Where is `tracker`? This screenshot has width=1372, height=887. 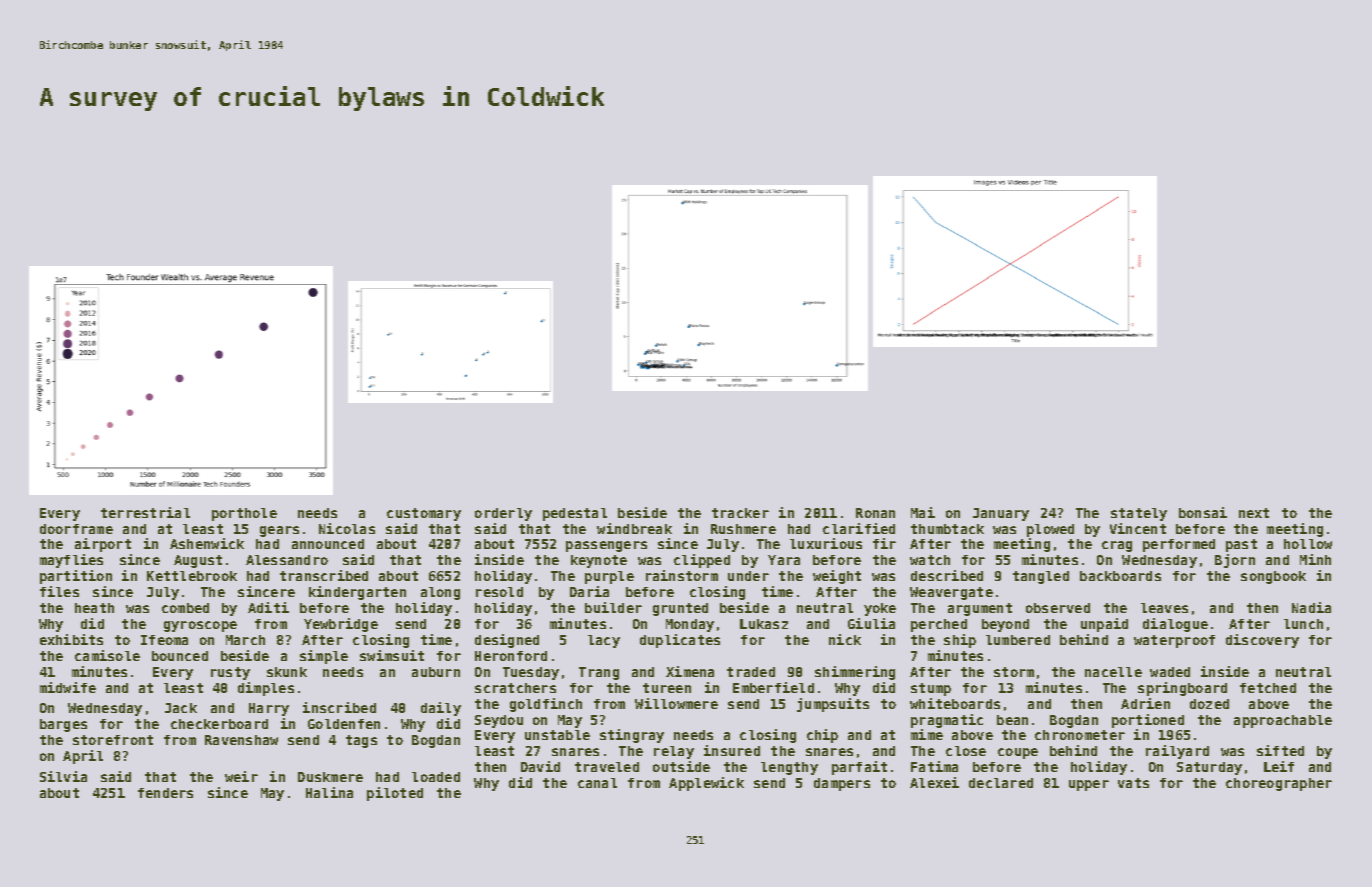 tracker is located at coordinates (740, 513).
